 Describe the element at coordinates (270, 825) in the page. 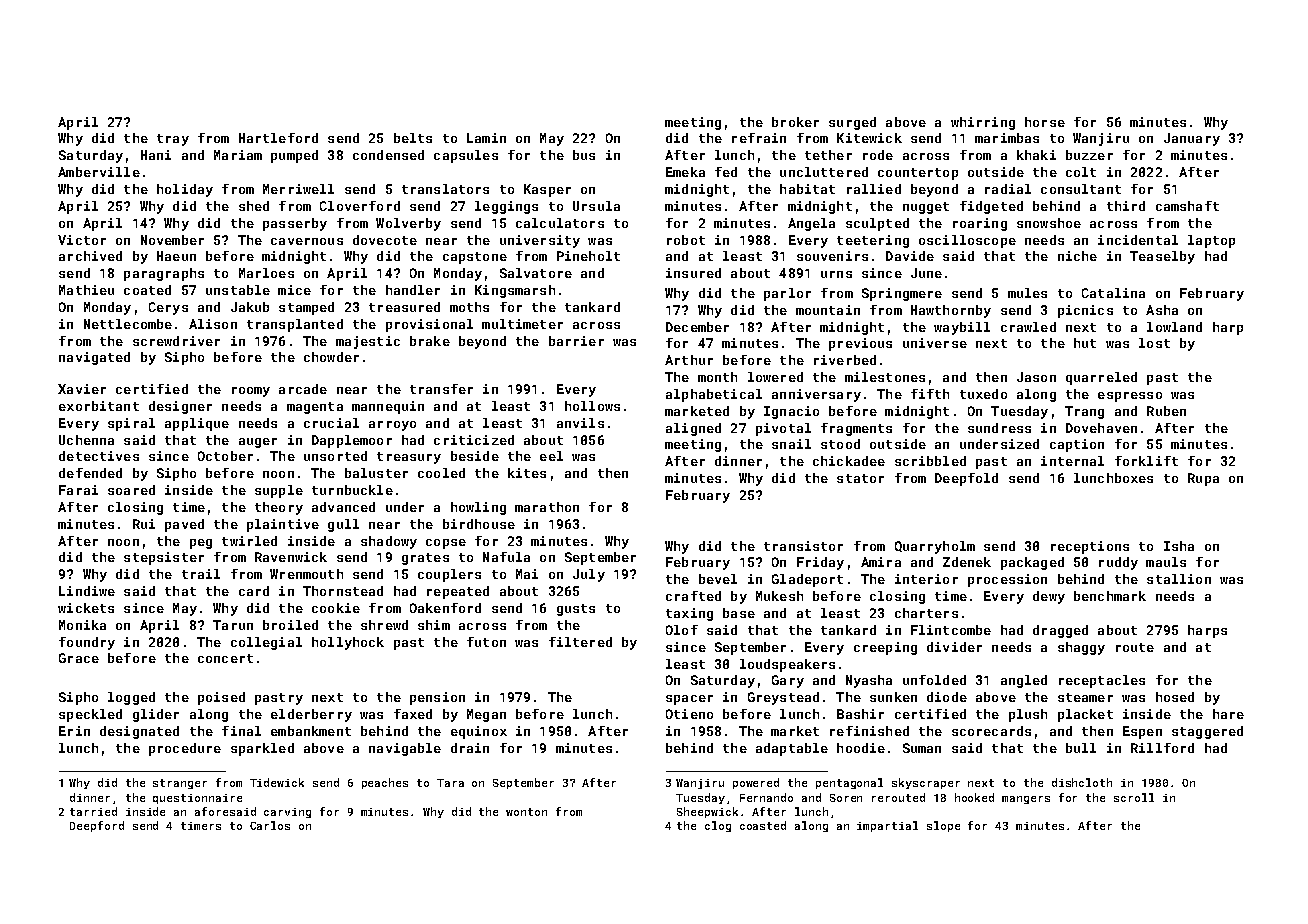

I see `Carlos` at that location.
